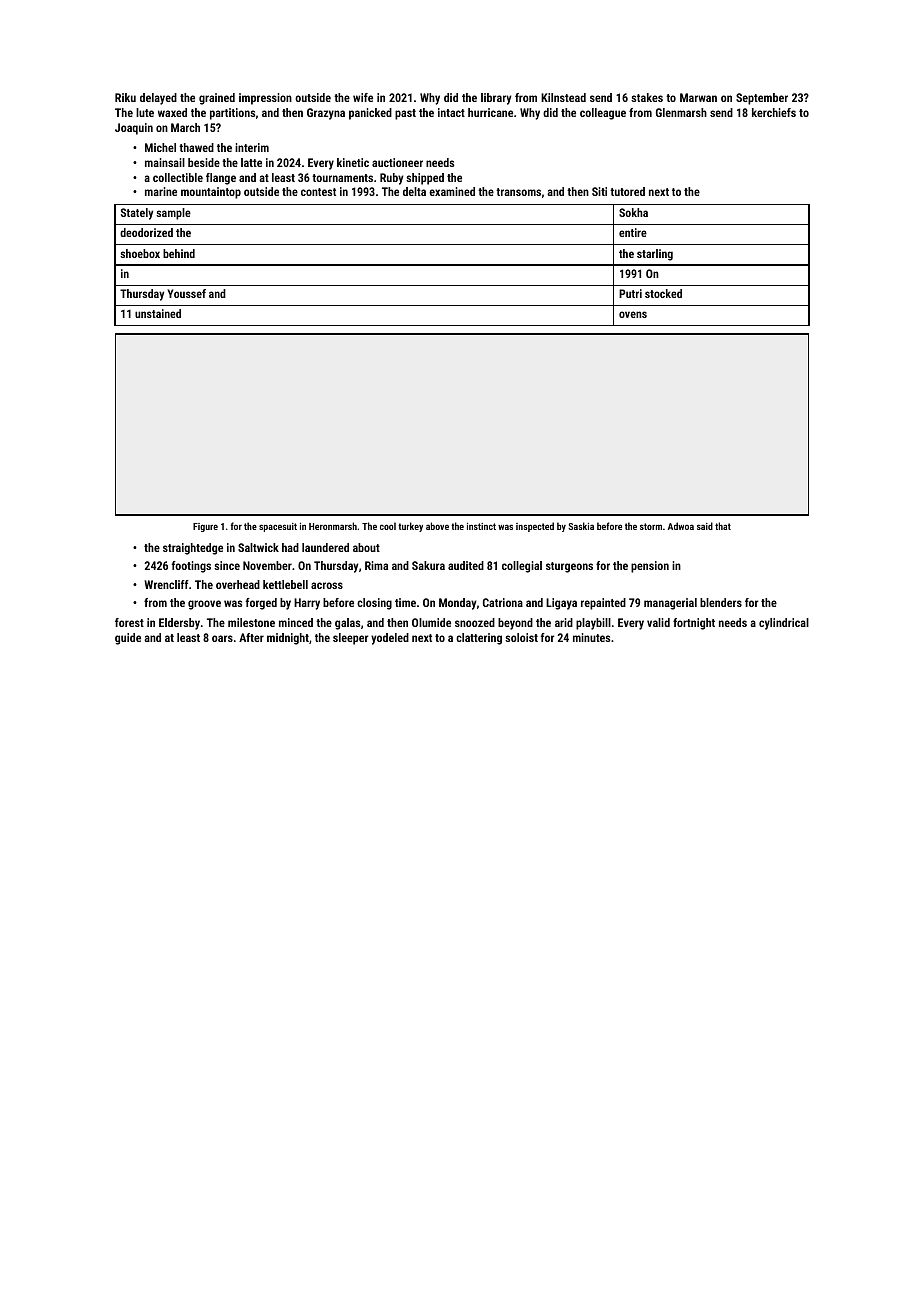 The width and height of the screenshot is (924, 1308). What do you see at coordinates (563, 97) in the screenshot?
I see `Kilnstead` at bounding box center [563, 97].
